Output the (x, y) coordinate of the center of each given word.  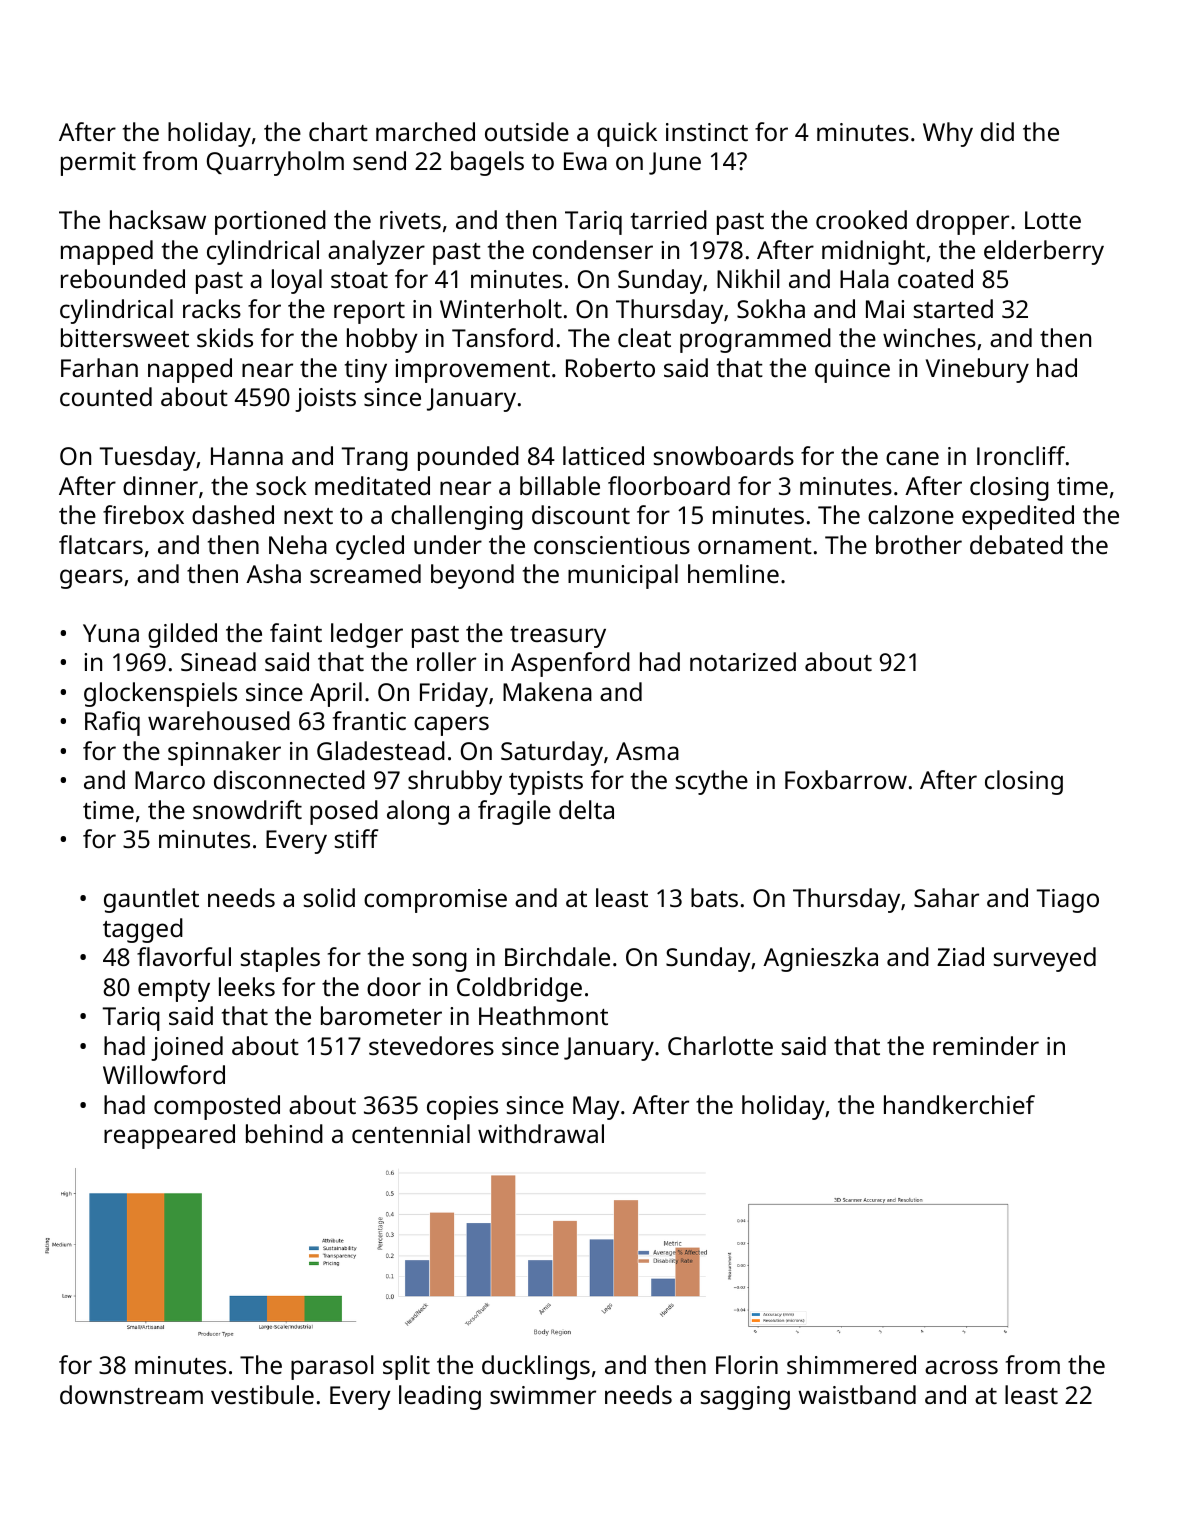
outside (527, 131)
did (997, 131)
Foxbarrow (846, 779)
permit (98, 164)
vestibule (262, 1394)
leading (440, 1397)
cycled (370, 547)
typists (546, 783)
